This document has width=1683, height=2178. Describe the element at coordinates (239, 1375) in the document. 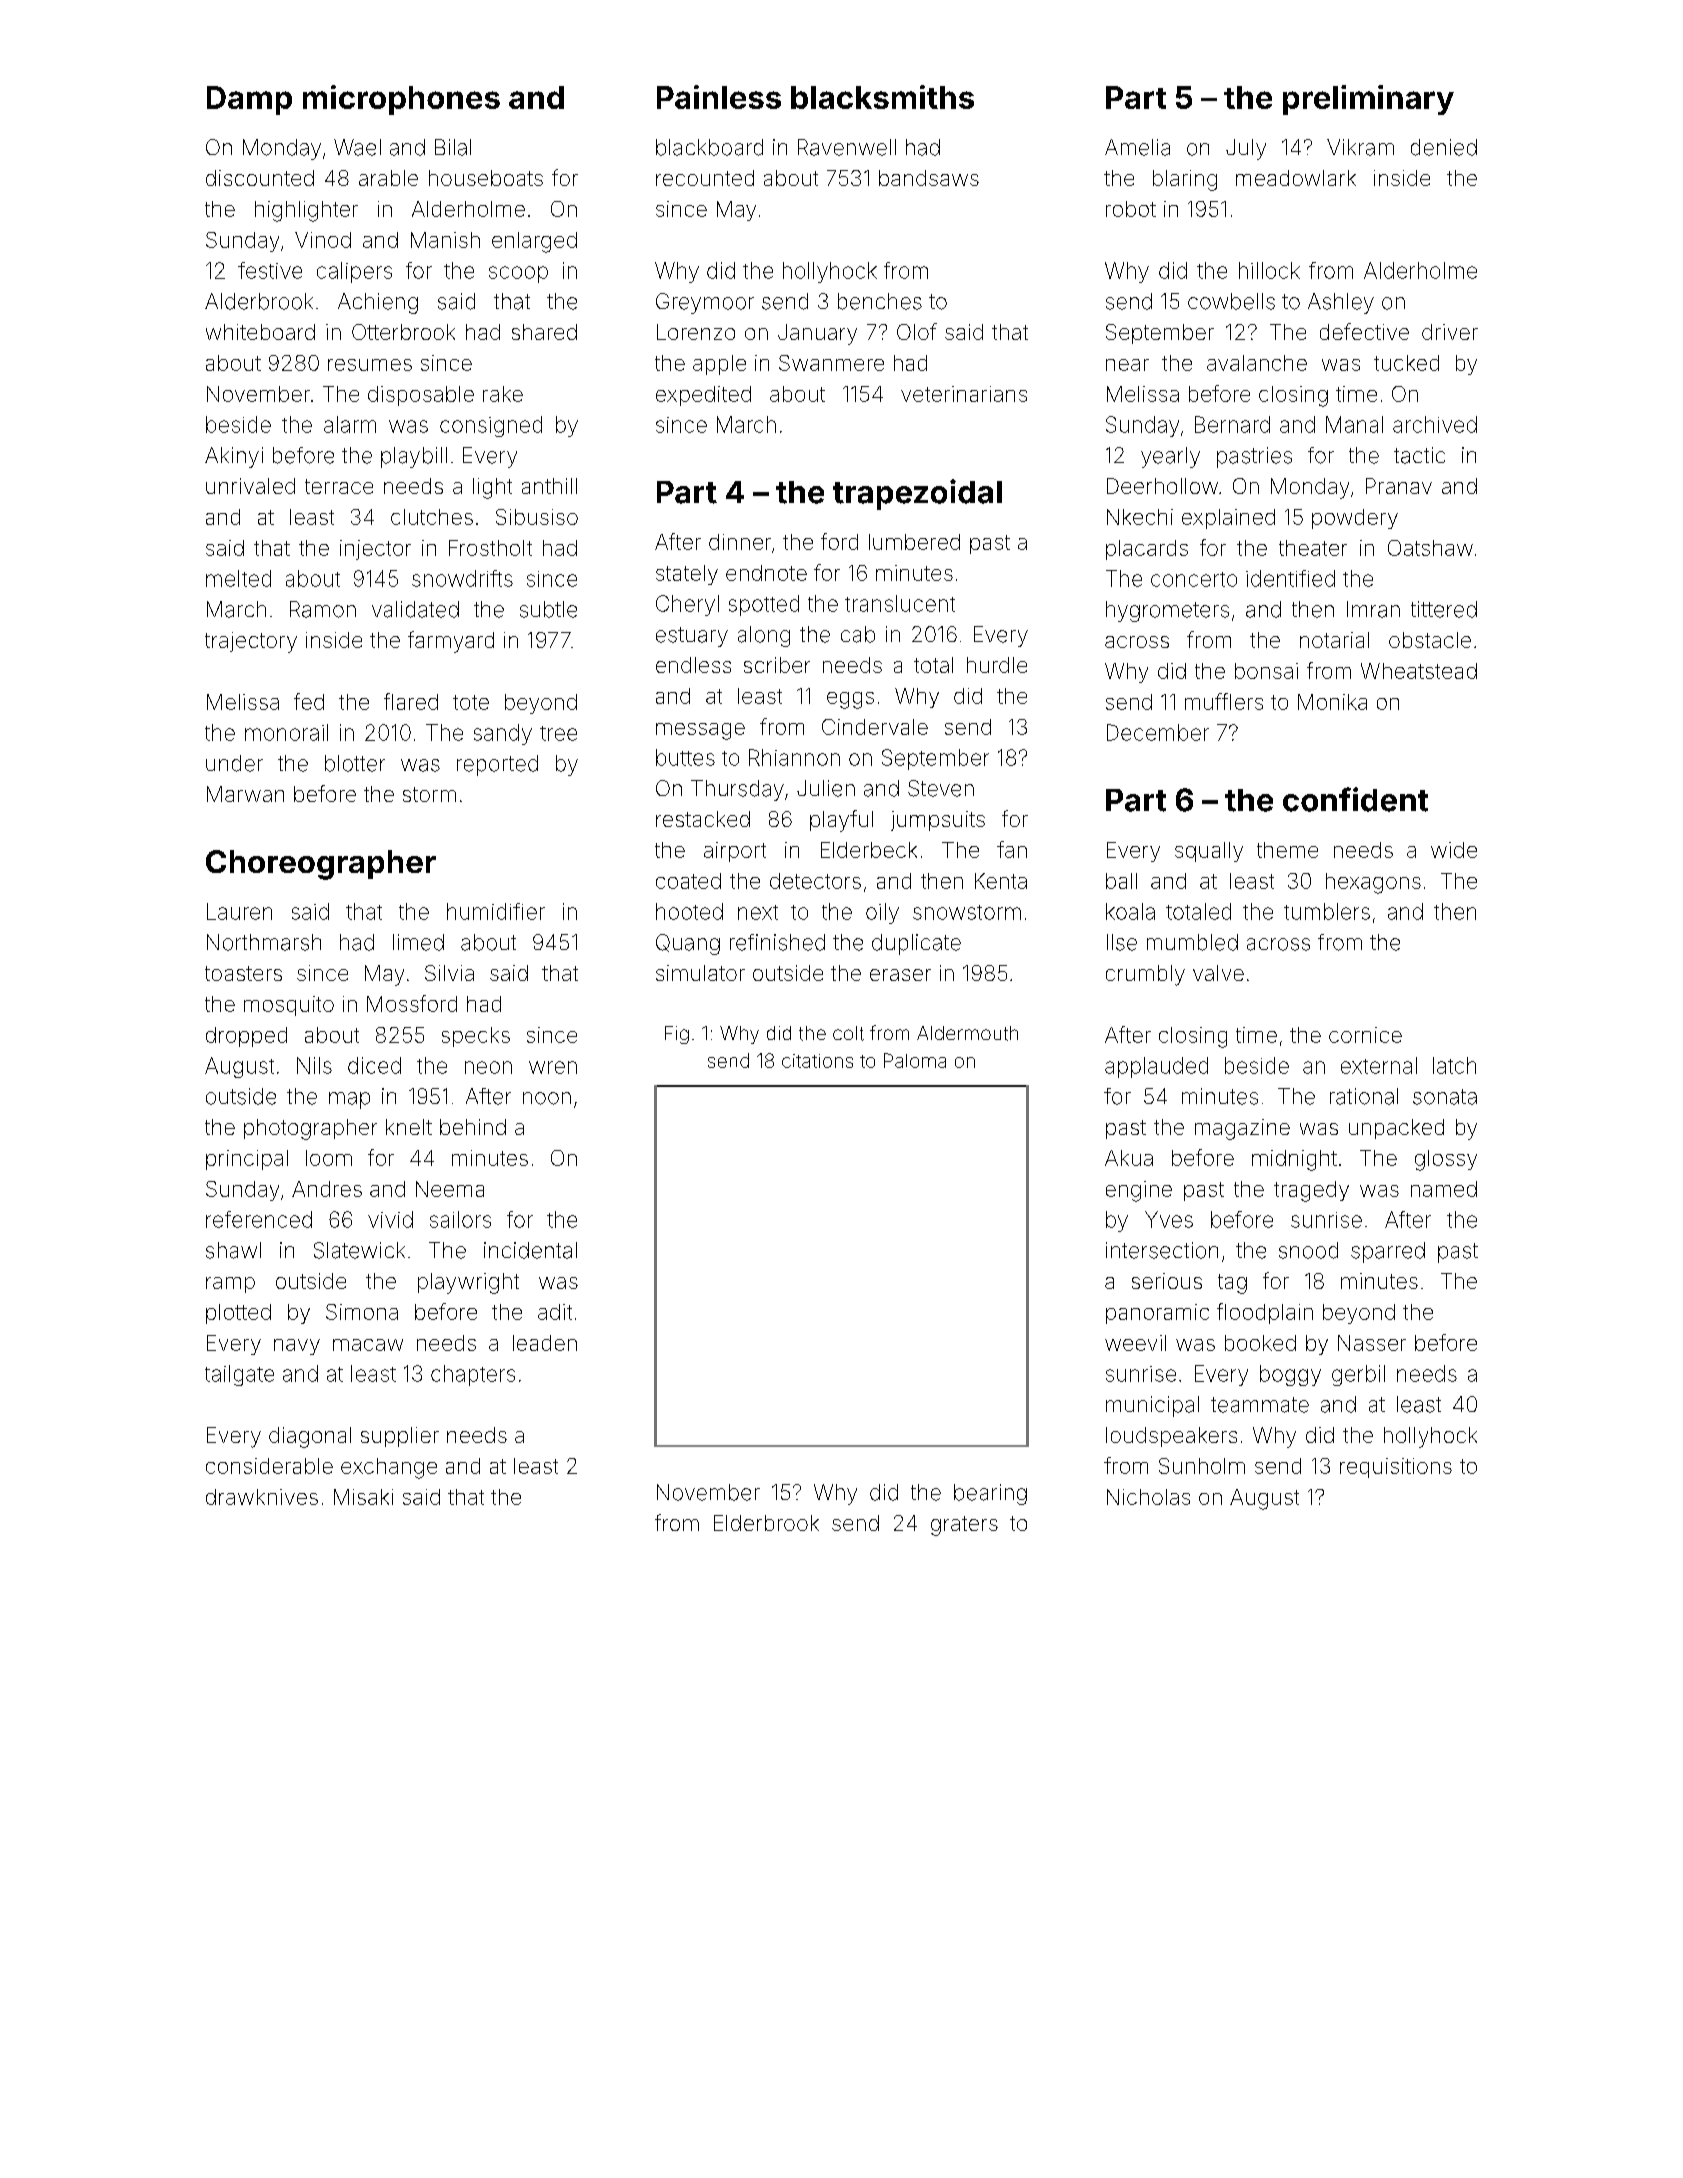

I see `tailgate` at that location.
